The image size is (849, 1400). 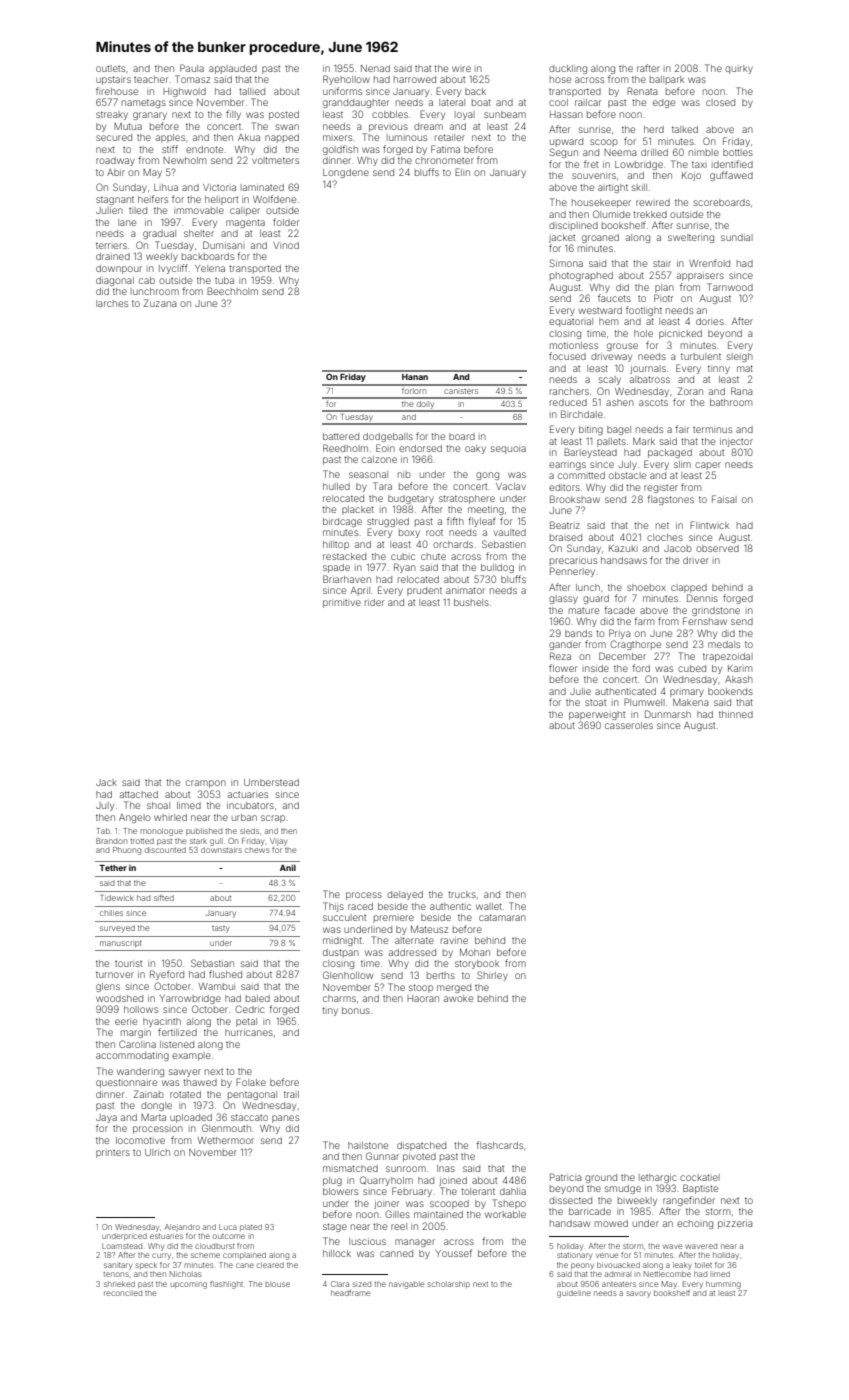 I want to click on dustpan, so click(x=341, y=953).
